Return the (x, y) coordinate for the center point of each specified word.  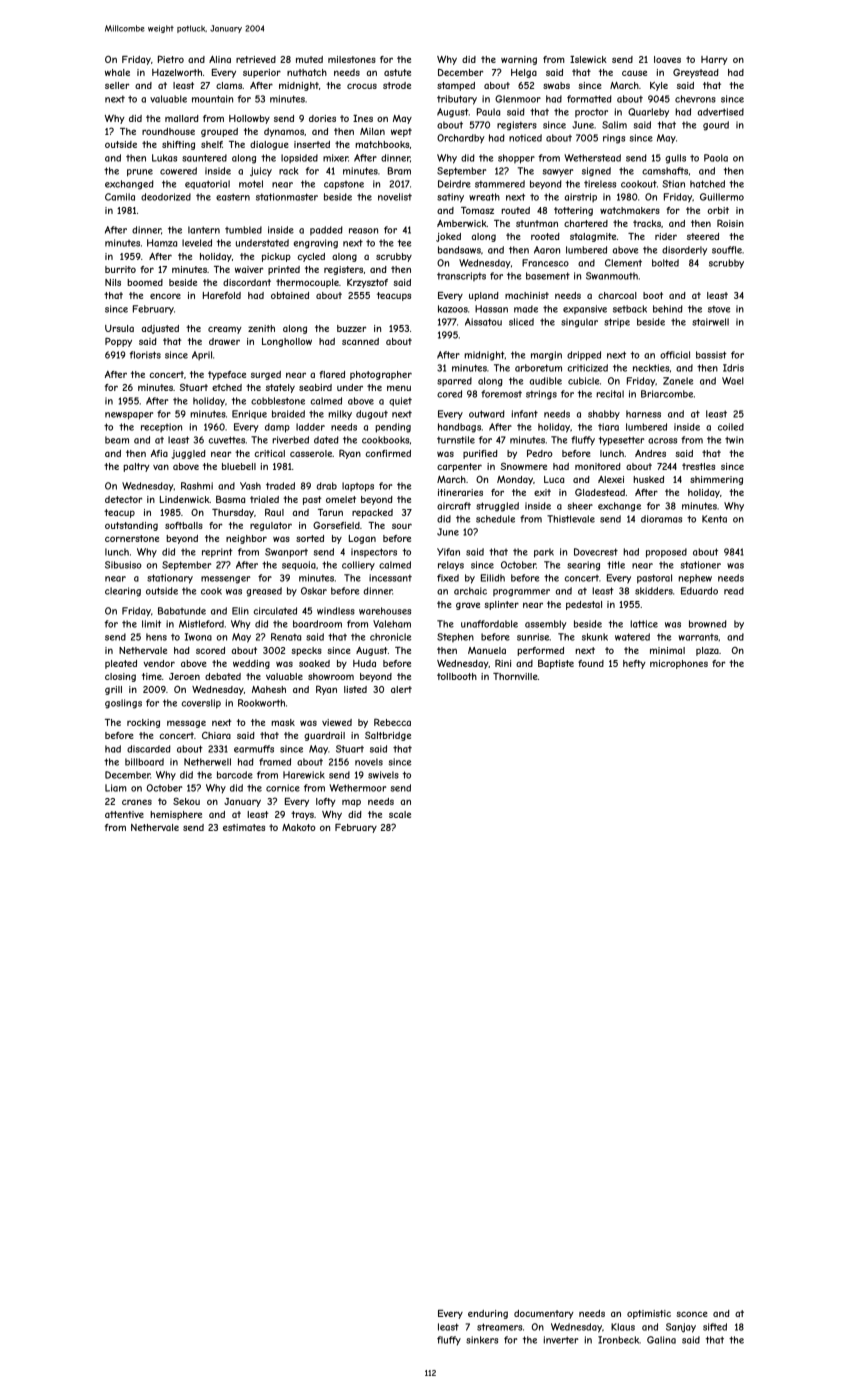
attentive (124, 814)
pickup (276, 257)
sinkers (482, 1340)
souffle (727, 250)
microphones (679, 664)
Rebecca (392, 722)
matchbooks (382, 144)
